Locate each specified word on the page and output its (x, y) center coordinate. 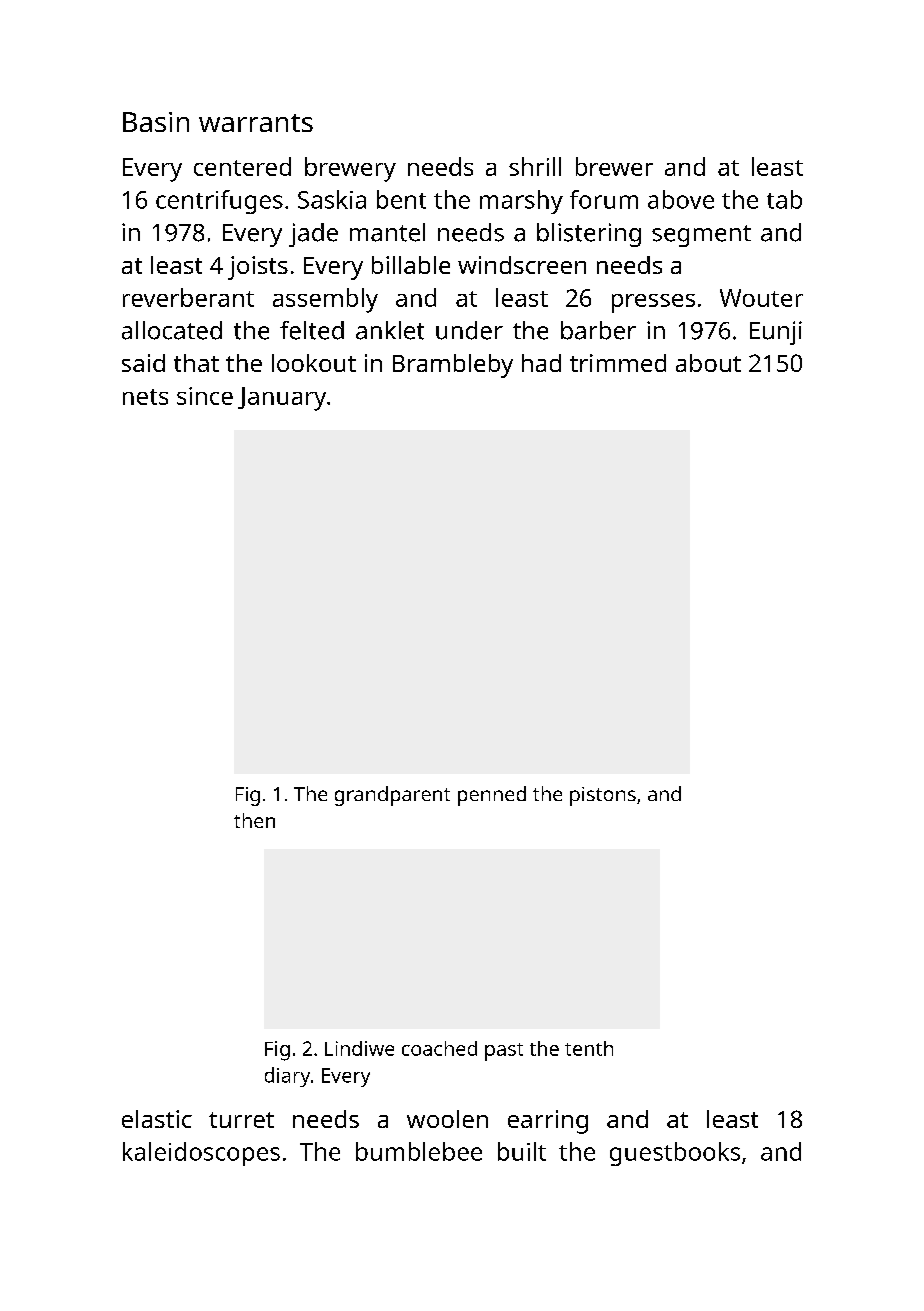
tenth (589, 1048)
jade (313, 235)
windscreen (522, 265)
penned (492, 796)
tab (784, 199)
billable (411, 265)
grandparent (392, 796)
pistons (603, 796)
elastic (157, 1119)
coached (439, 1048)
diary (287, 1077)
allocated (172, 330)
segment (701, 236)
